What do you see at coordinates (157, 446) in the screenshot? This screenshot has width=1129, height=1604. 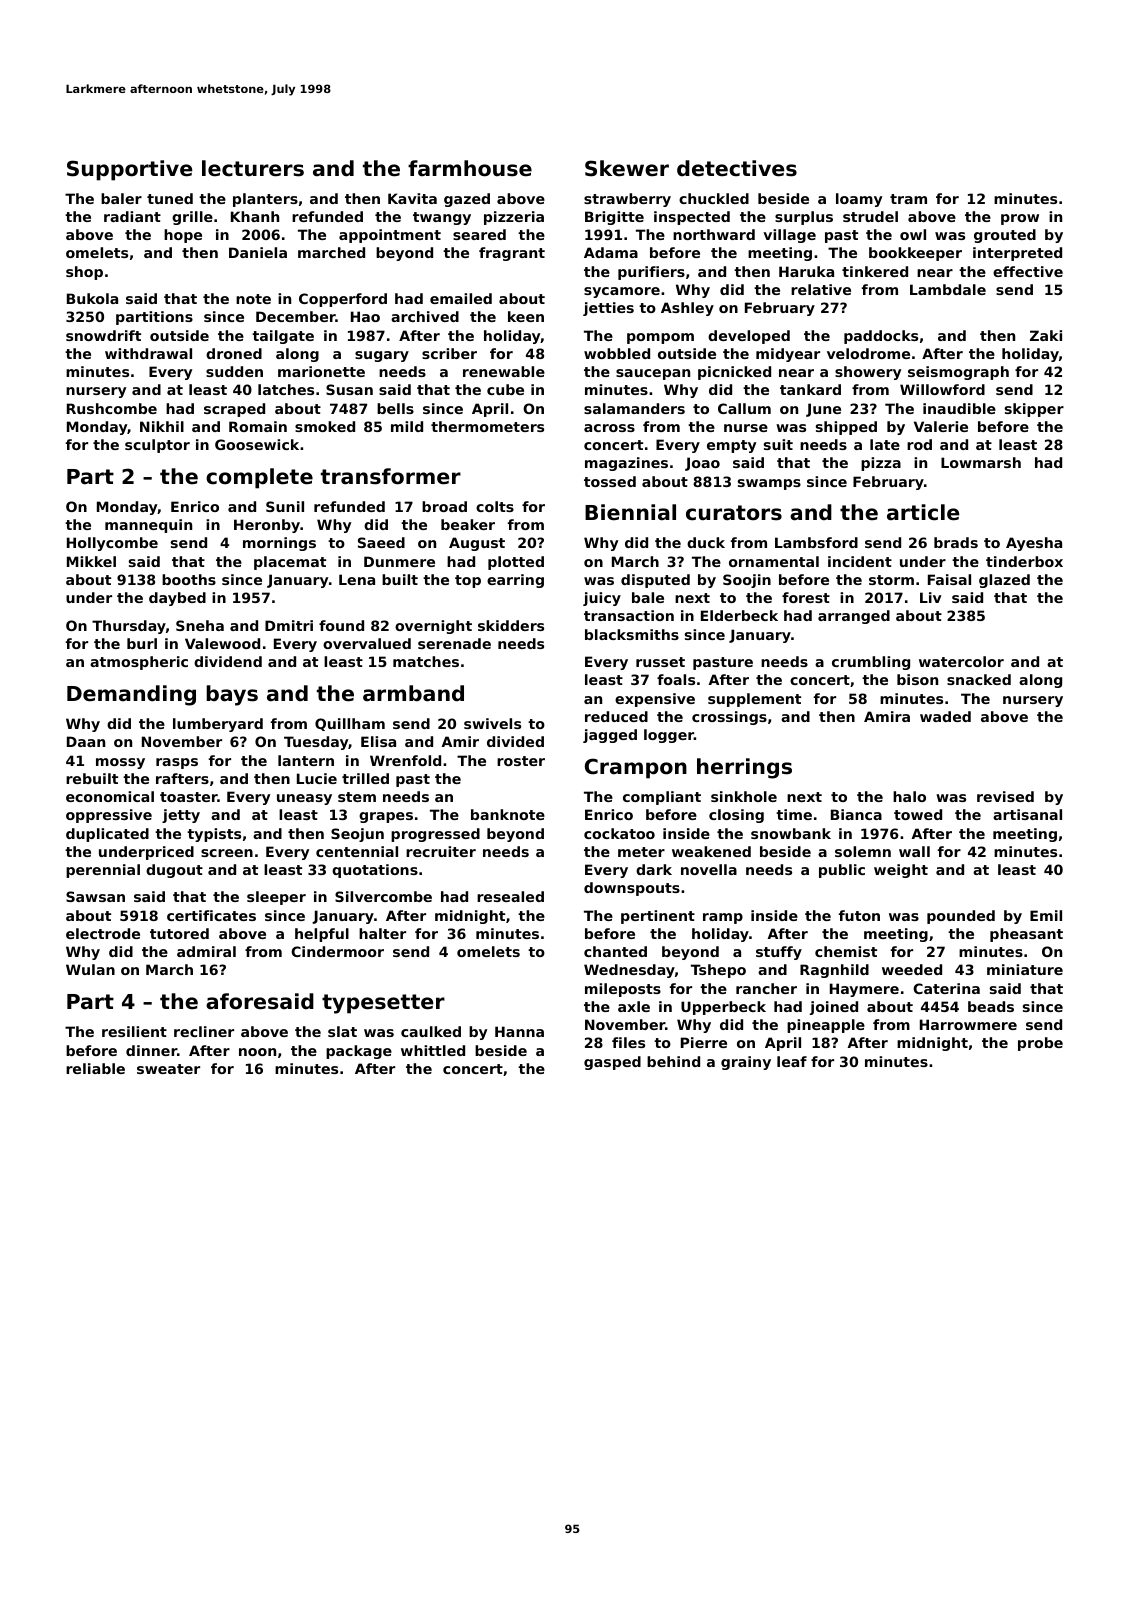 I see `sculptor` at bounding box center [157, 446].
